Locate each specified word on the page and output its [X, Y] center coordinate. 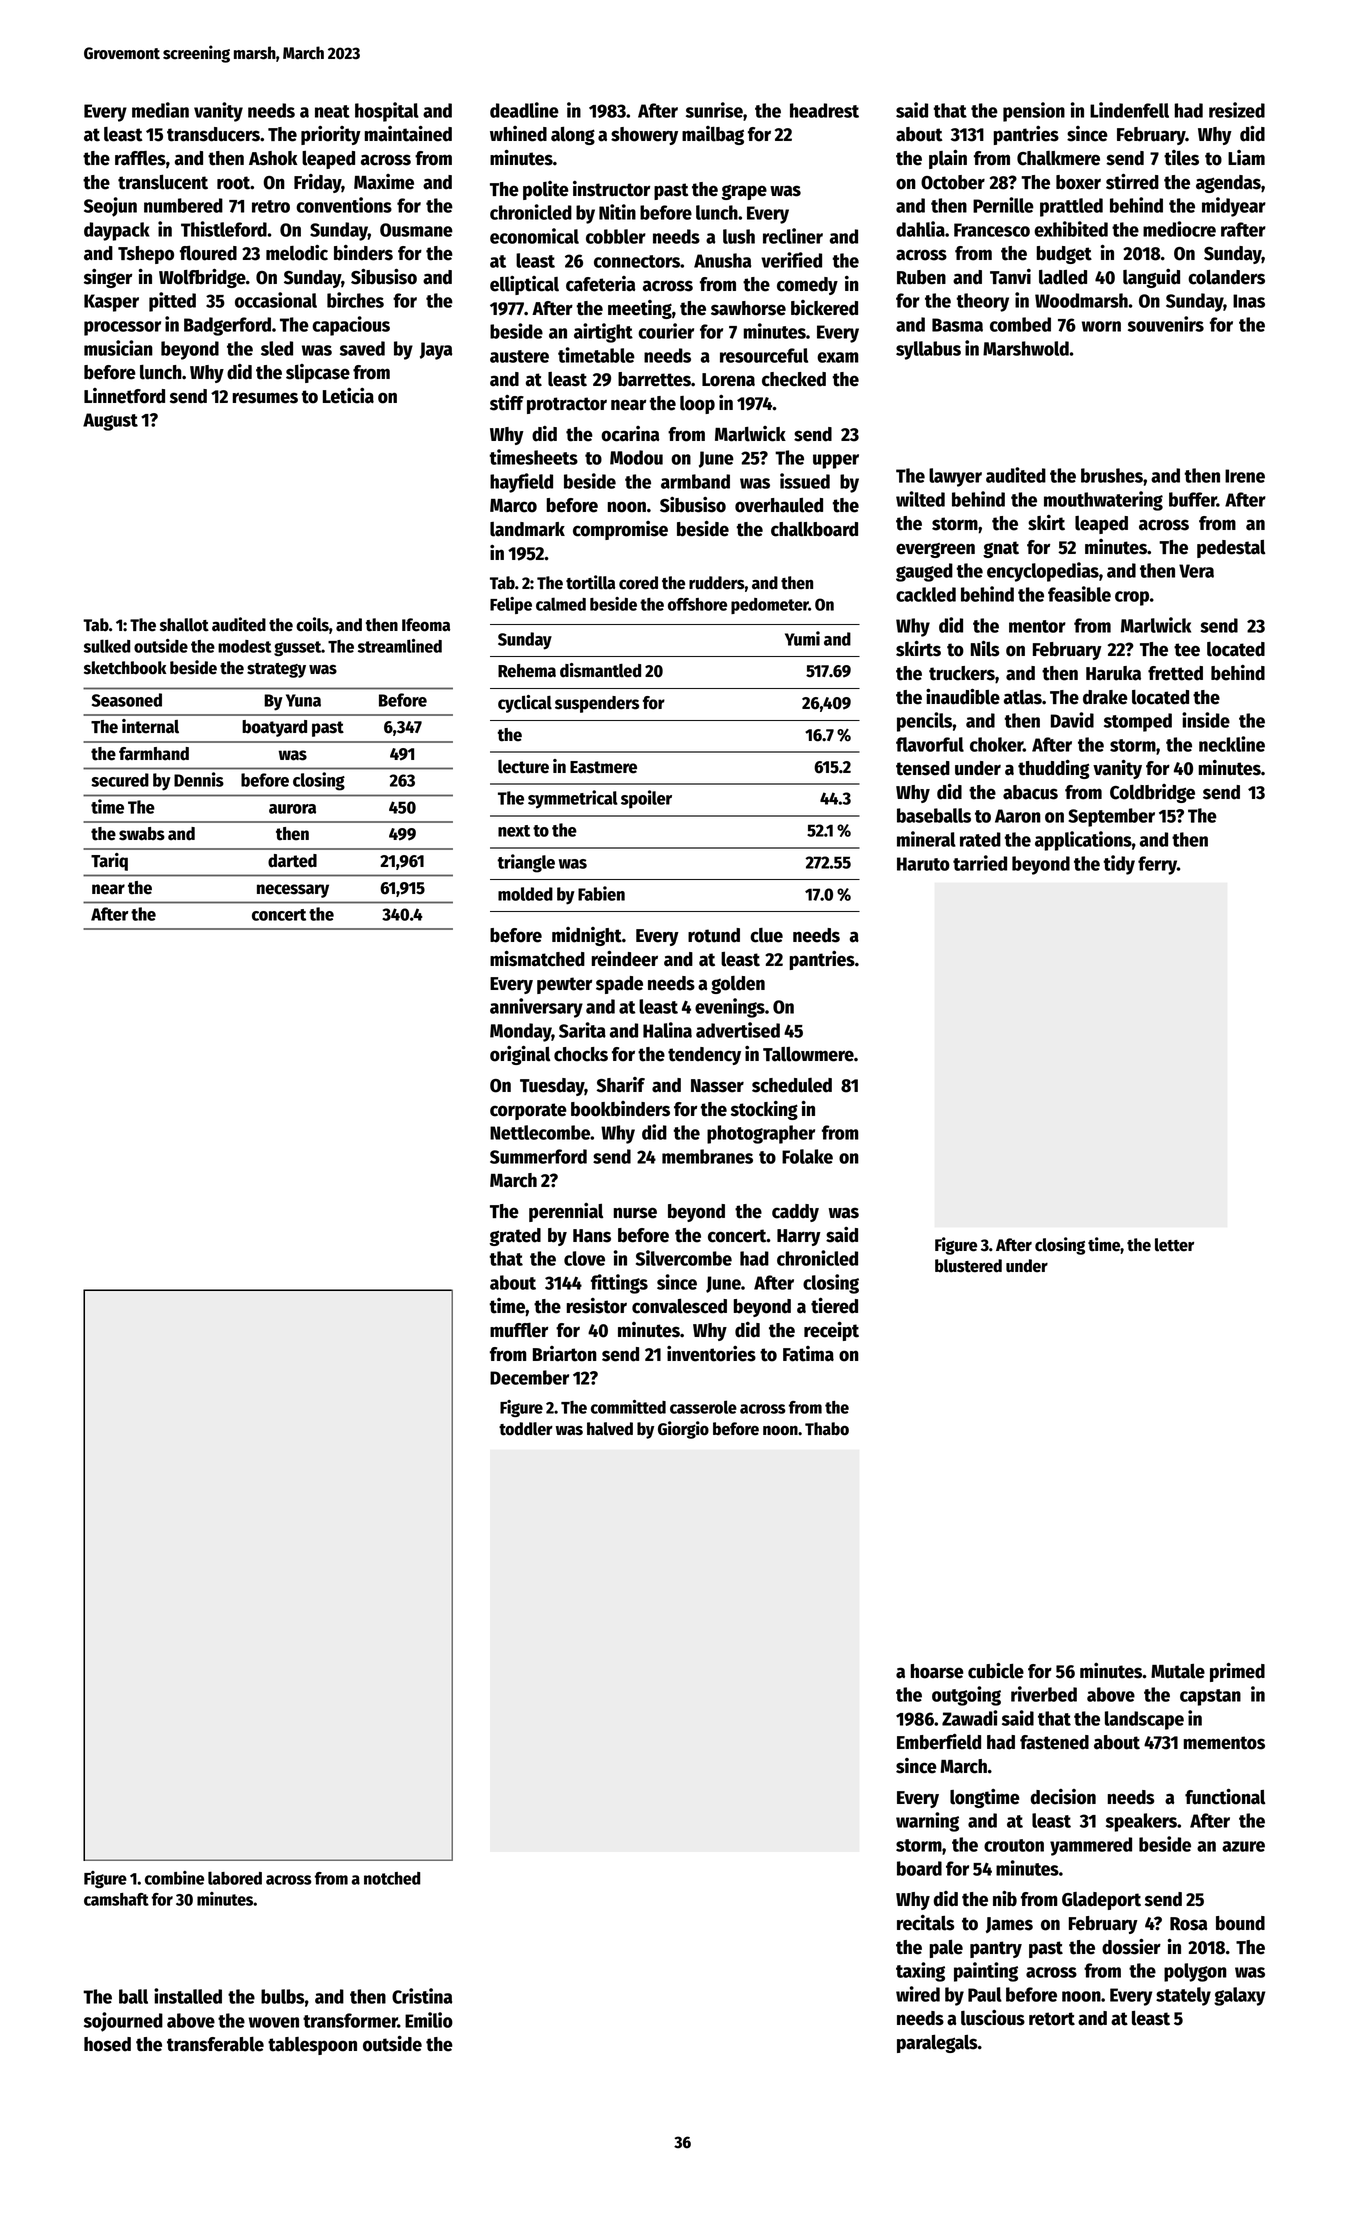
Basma [957, 325]
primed [1237, 1672]
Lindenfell [1129, 110]
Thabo [827, 1429]
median [160, 110]
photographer [761, 1134]
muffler [519, 1330]
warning [927, 1822]
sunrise [714, 110]
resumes [265, 398]
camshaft [116, 1899]
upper [836, 461]
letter [1174, 1245]
